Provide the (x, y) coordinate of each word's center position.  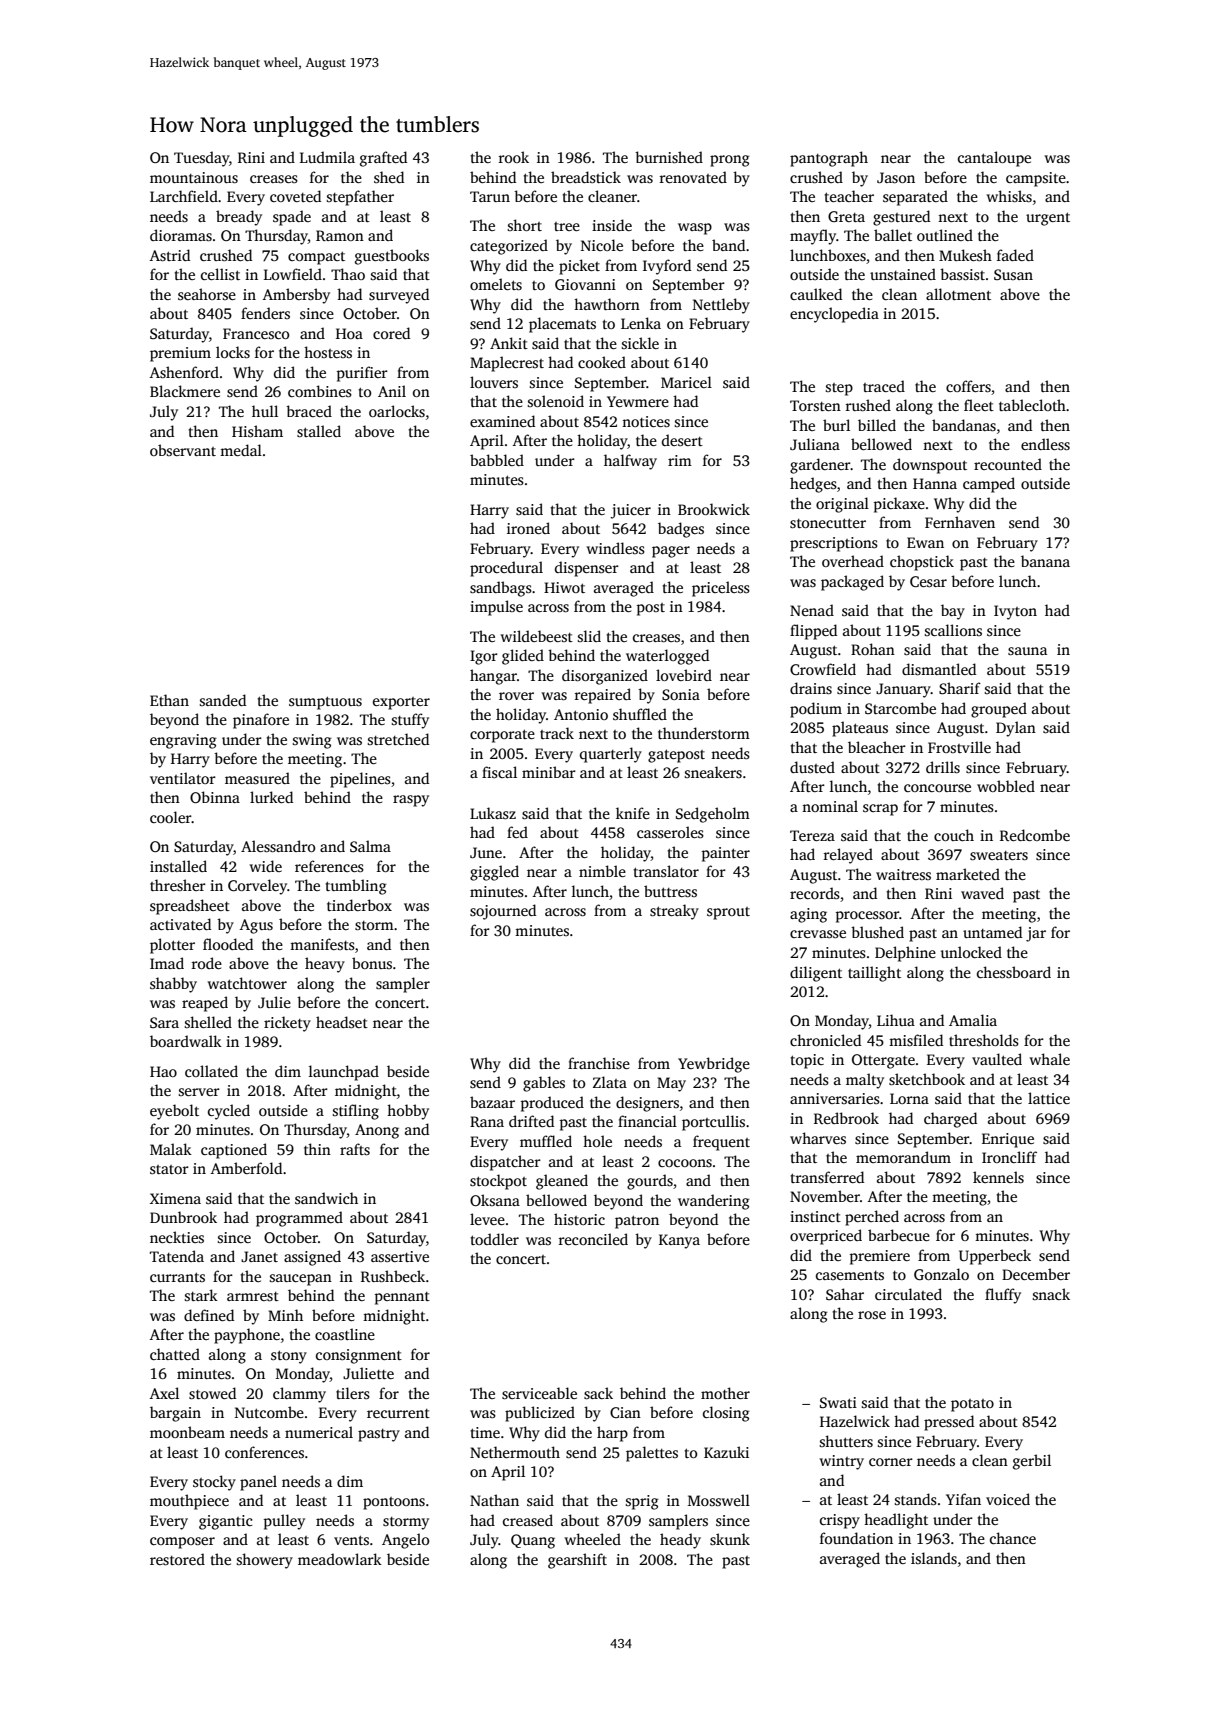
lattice (1049, 1098)
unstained (903, 274)
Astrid (170, 255)
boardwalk (186, 1041)
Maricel (686, 382)
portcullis (713, 1123)
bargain (175, 1414)
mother (725, 1393)
